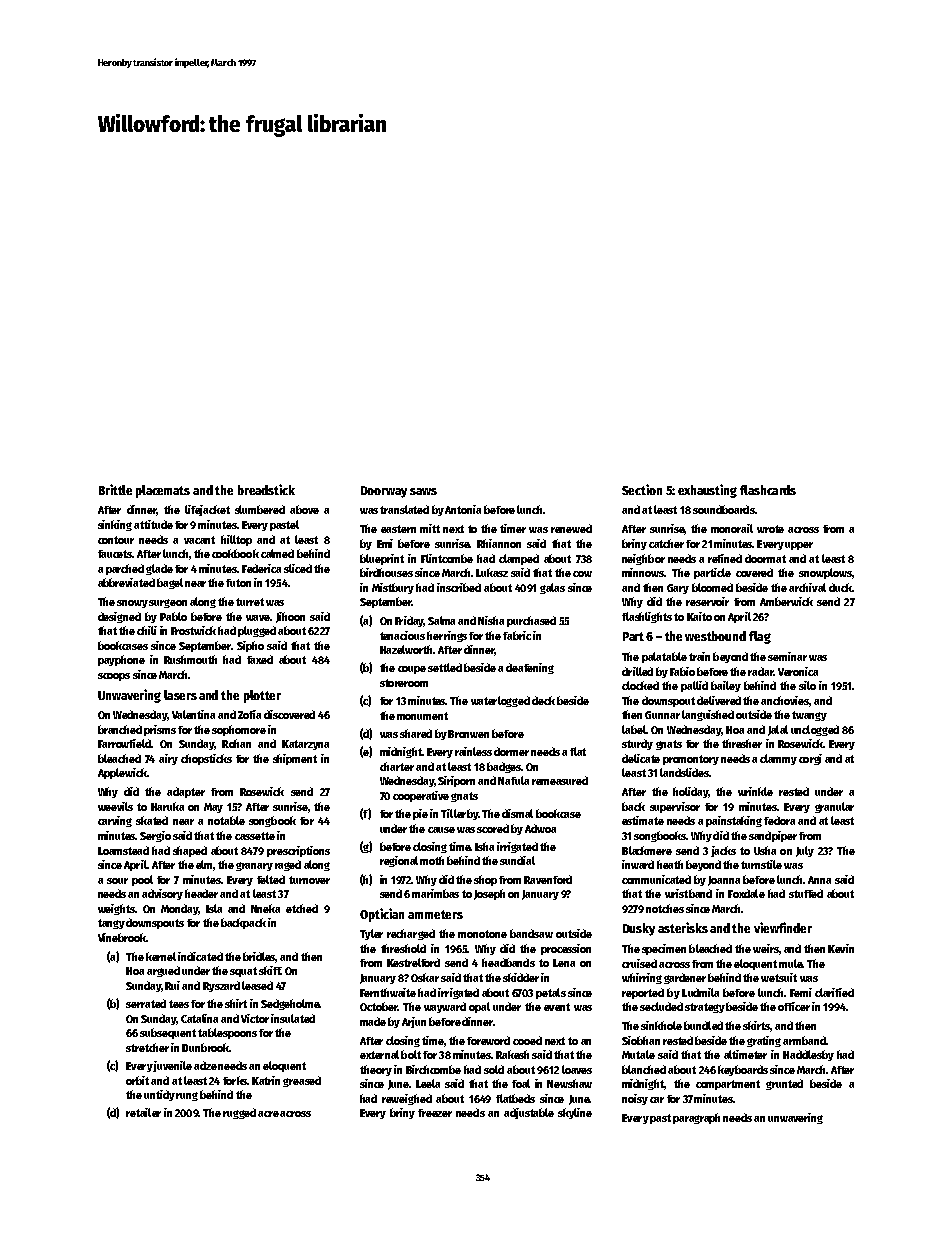 The width and height of the screenshot is (952, 1233). I want to click on adze, so click(205, 1065).
